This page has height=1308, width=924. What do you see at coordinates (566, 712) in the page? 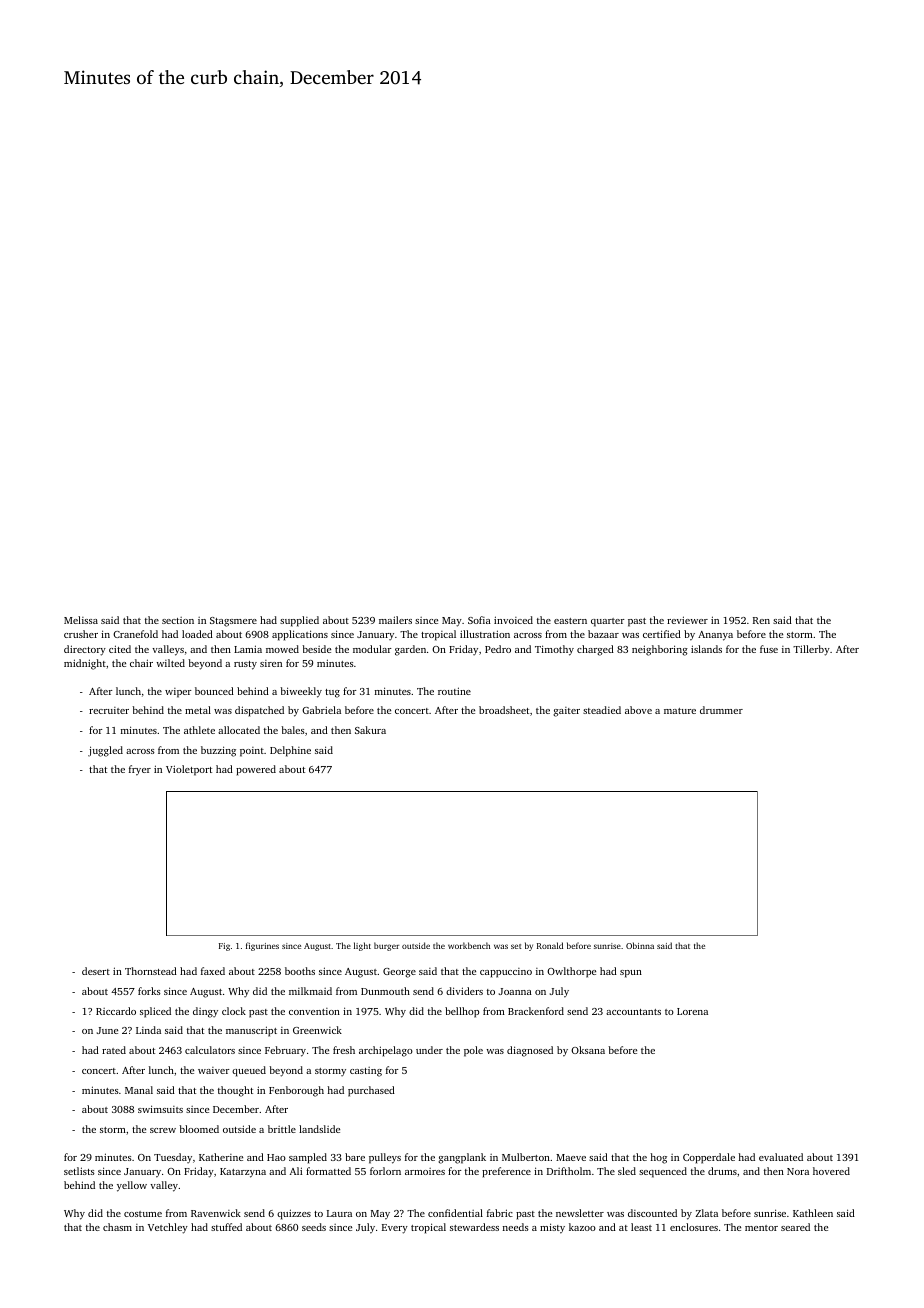
I see `gaiter` at bounding box center [566, 712].
